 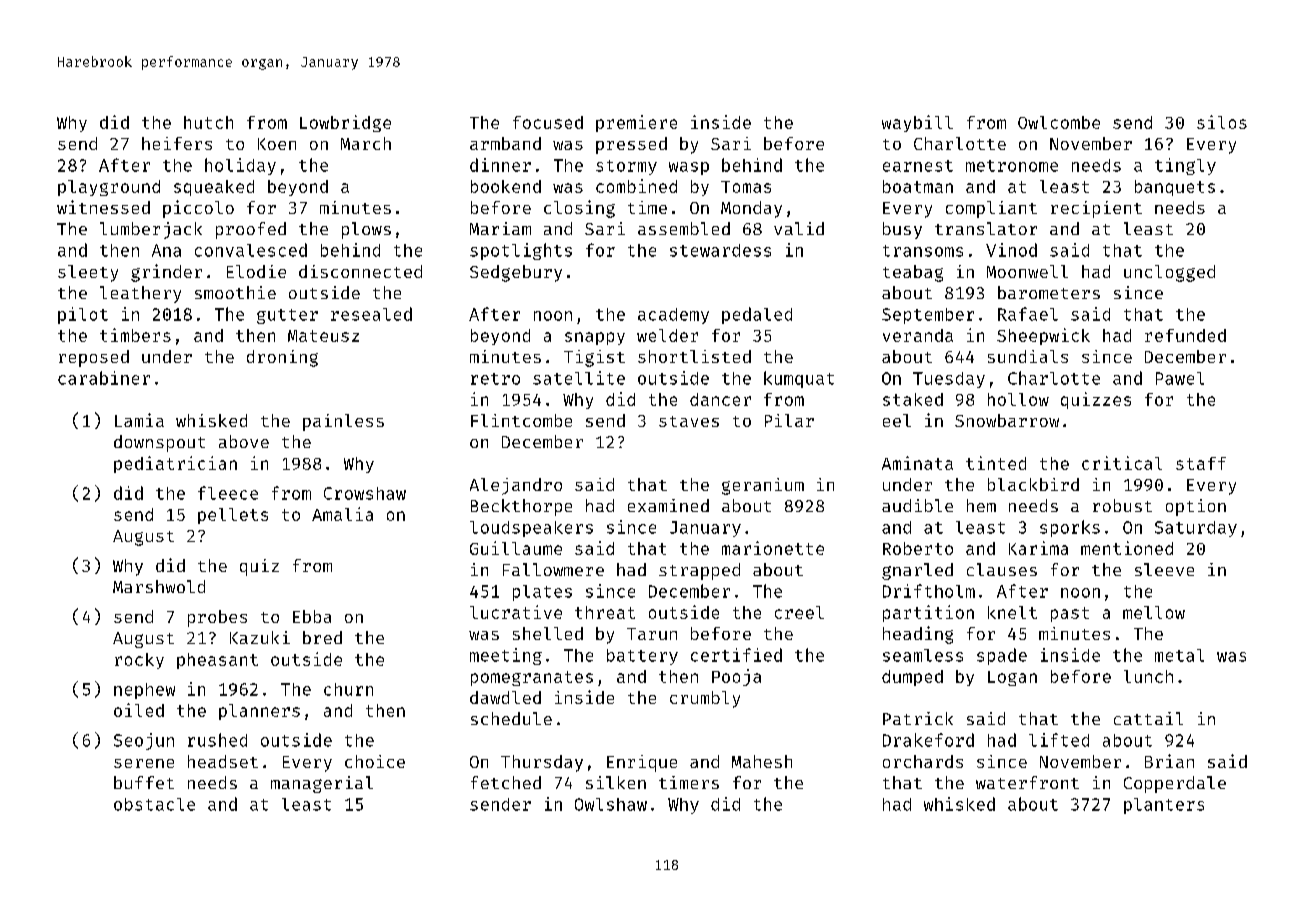 I want to click on silken, so click(x=616, y=782).
